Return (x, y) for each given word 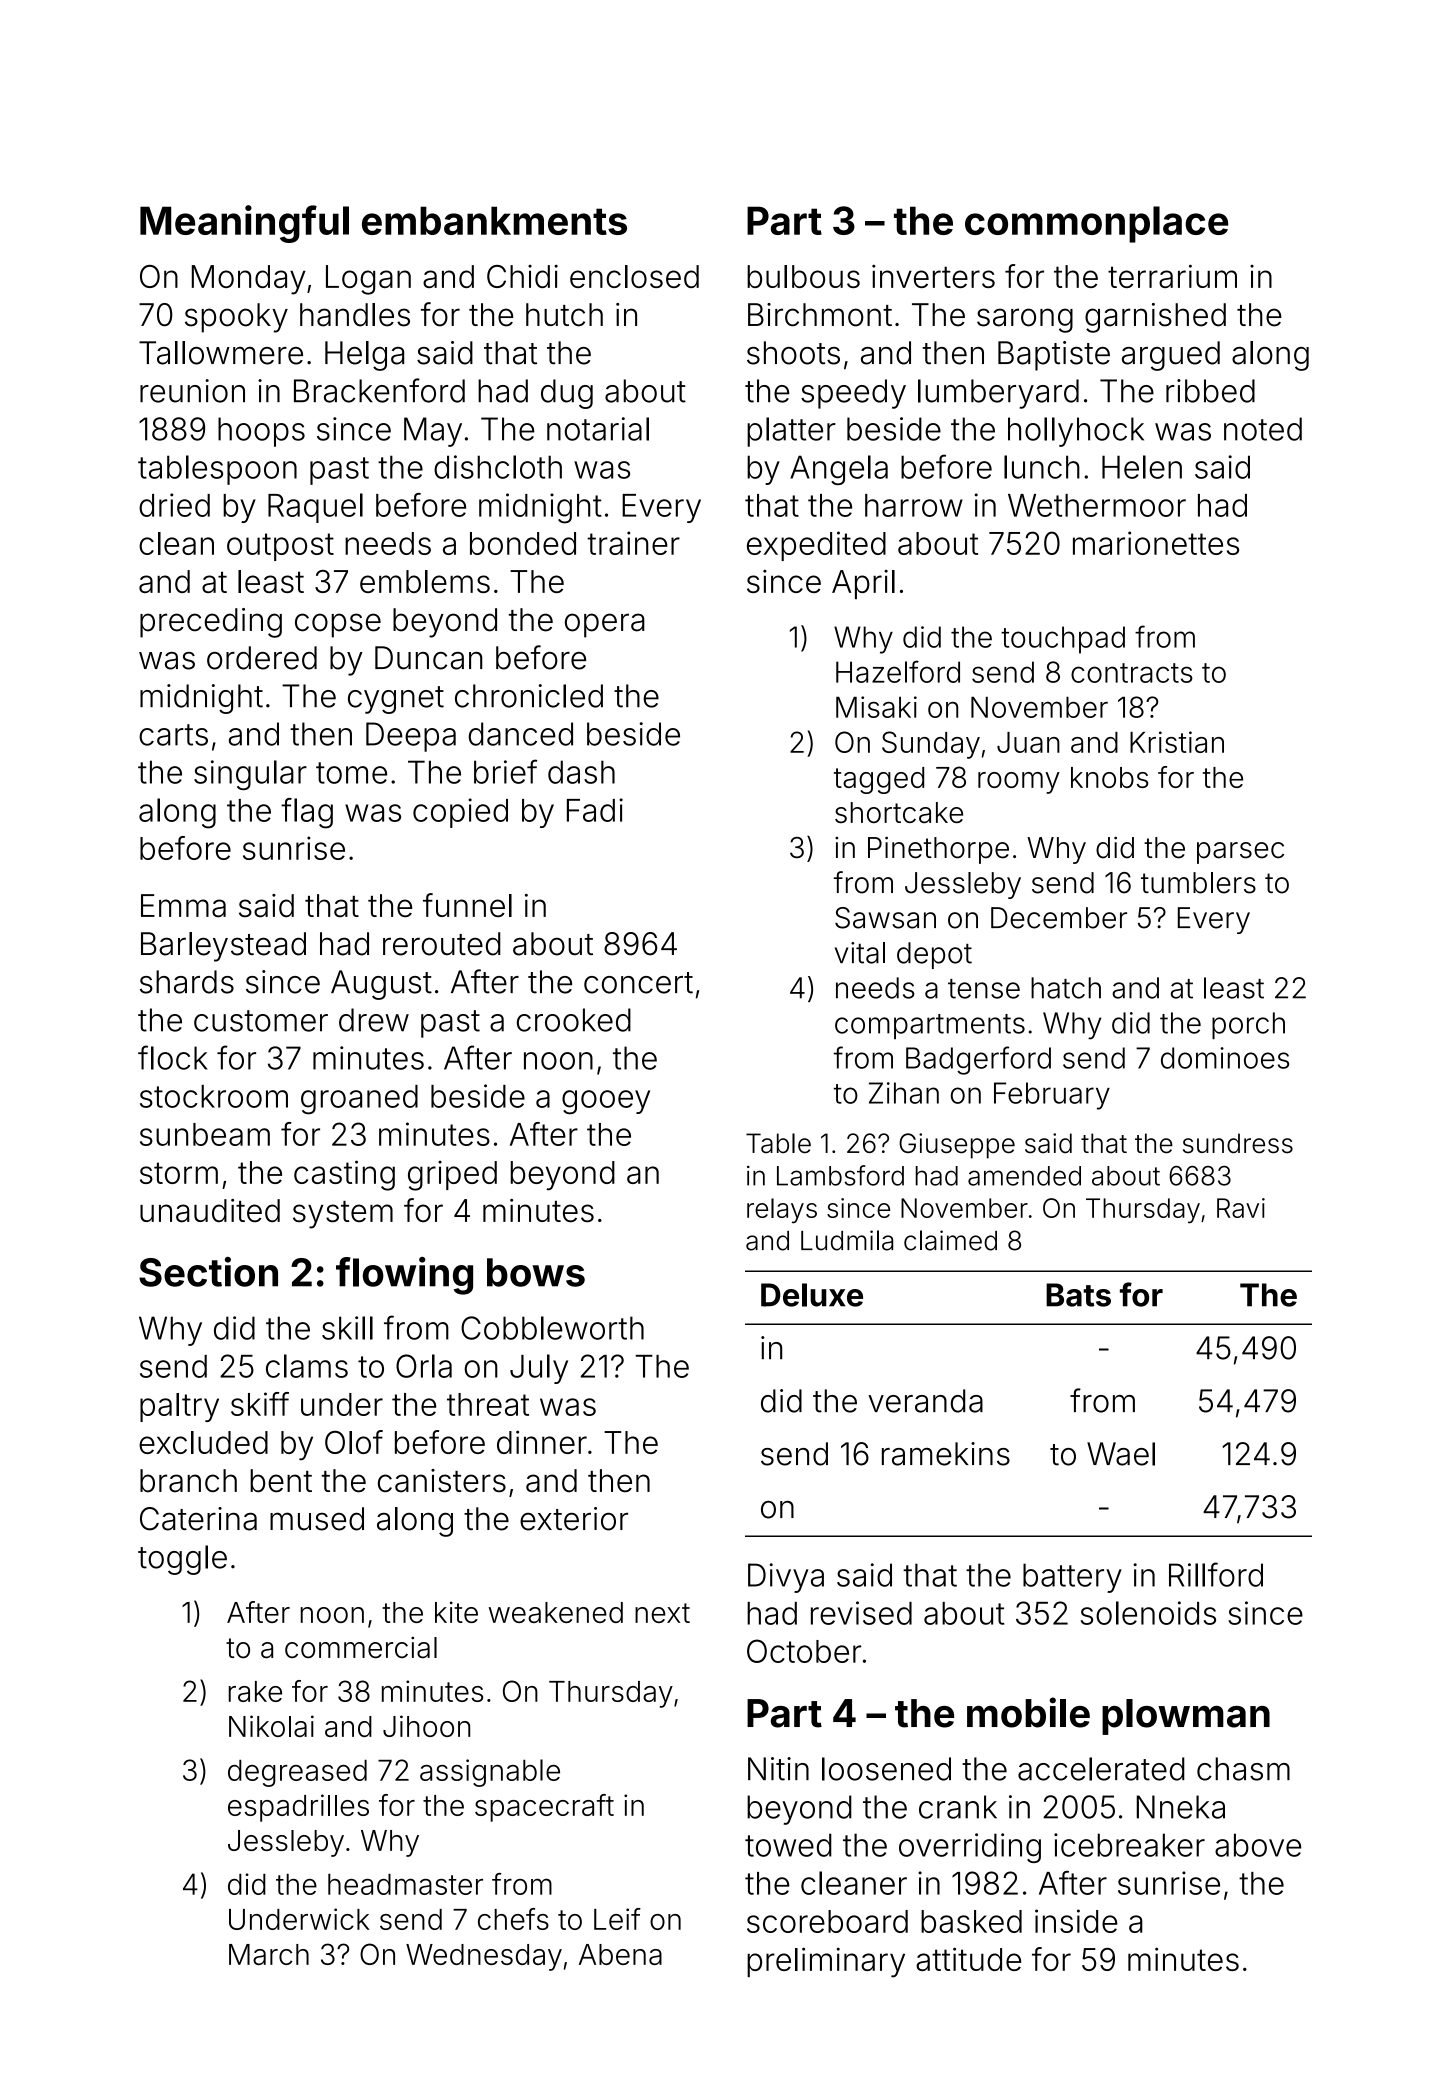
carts (173, 735)
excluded (203, 1442)
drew (374, 1020)
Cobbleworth (552, 1328)
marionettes (1156, 543)
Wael (1121, 1454)
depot (934, 955)
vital (860, 953)
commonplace (1096, 224)
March (269, 1954)
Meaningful (244, 224)
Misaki (876, 707)
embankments (494, 220)
